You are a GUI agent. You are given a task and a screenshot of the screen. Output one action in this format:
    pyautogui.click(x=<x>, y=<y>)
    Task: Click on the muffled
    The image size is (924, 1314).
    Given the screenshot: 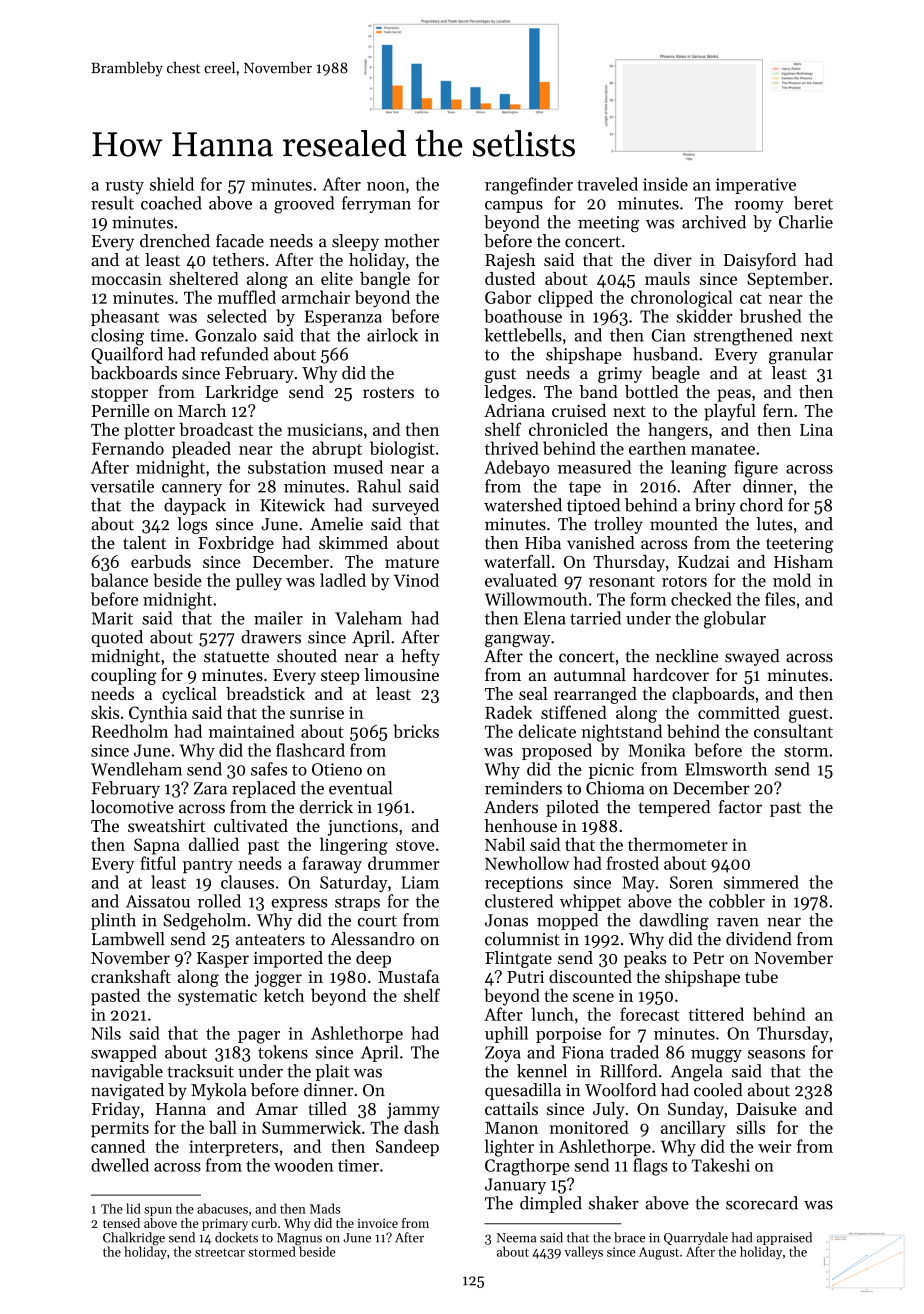 What is the action you would take?
    pyautogui.click(x=247, y=297)
